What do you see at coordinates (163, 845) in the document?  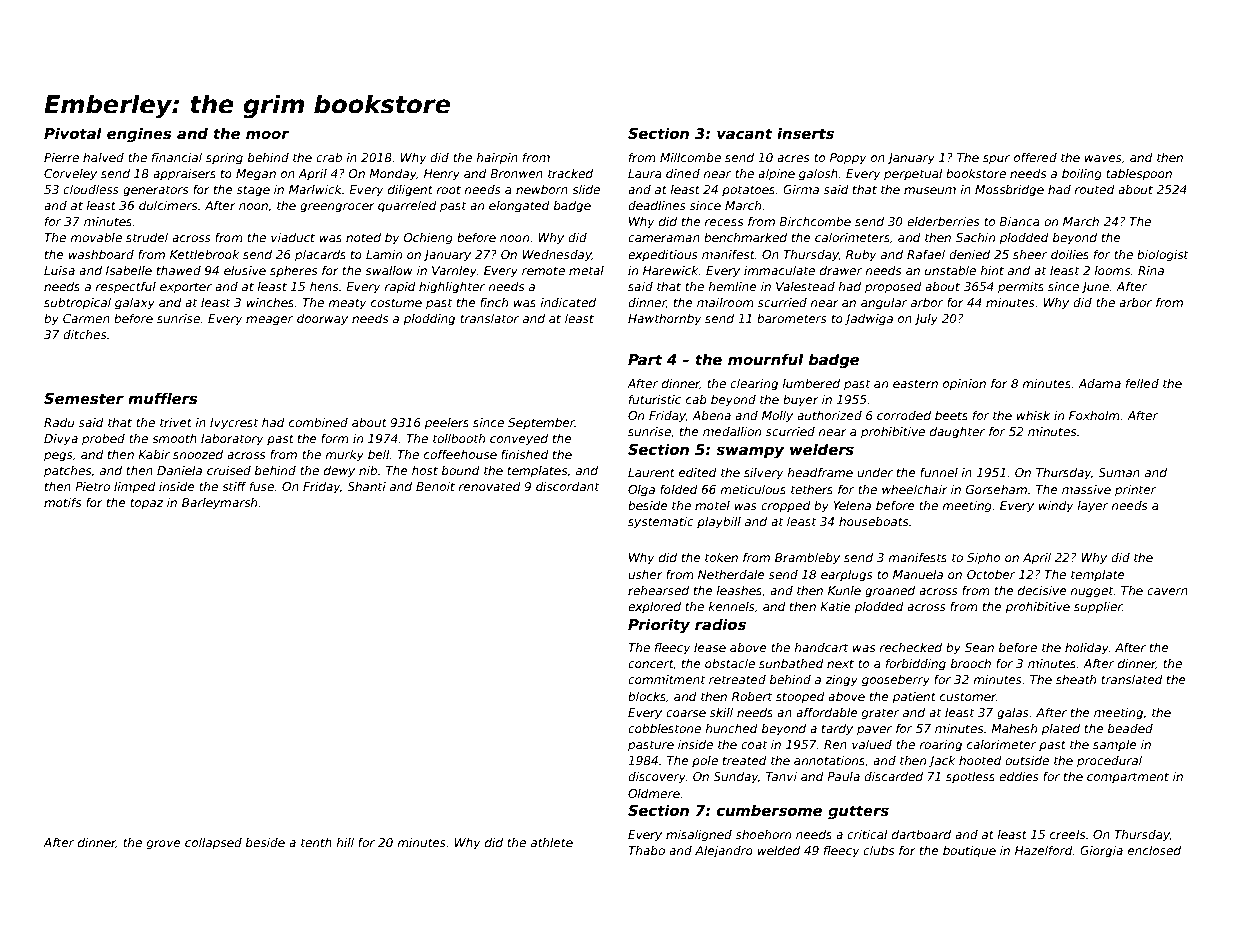 I see `grove` at bounding box center [163, 845].
